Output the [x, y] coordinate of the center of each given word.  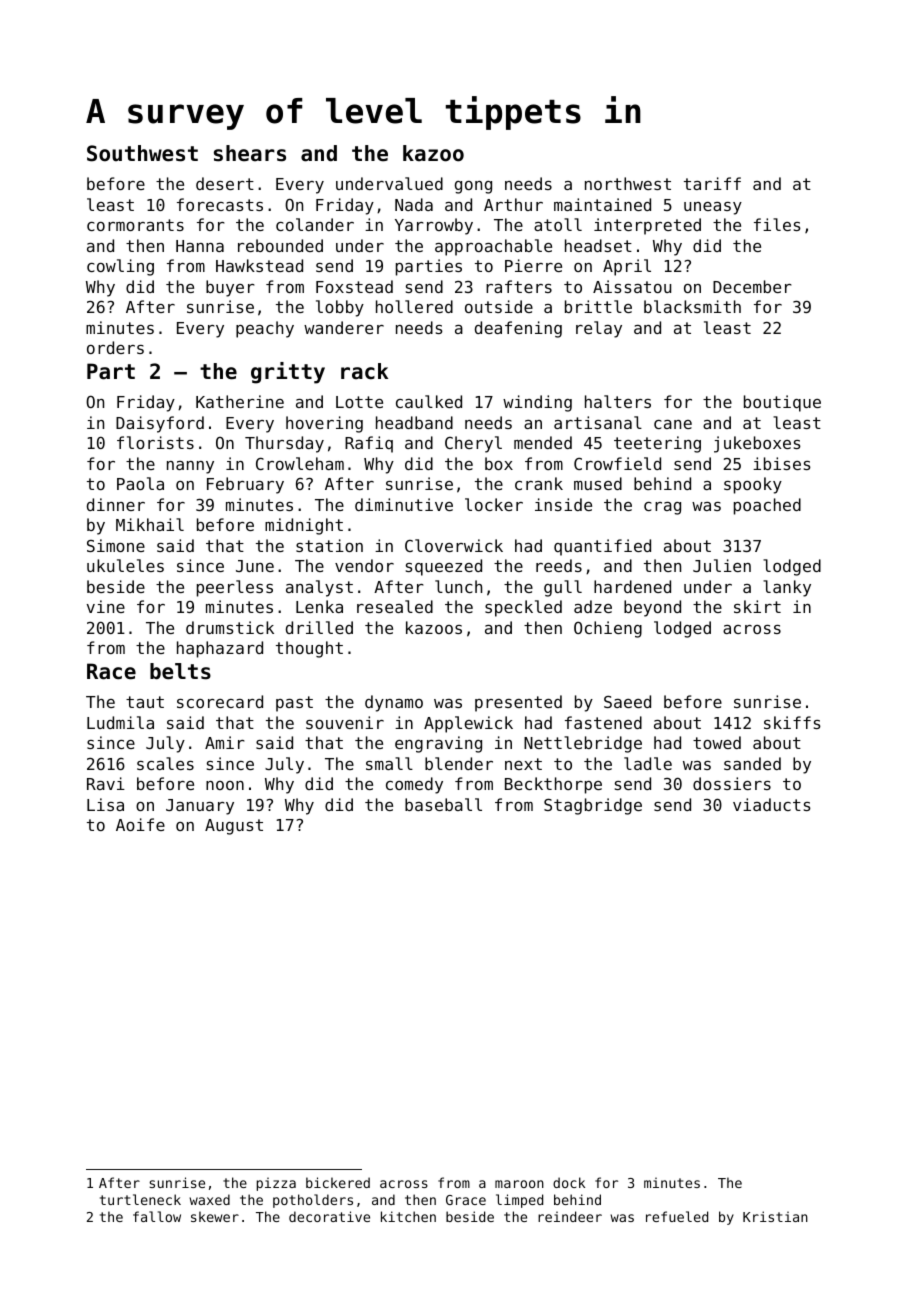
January [200, 807]
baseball [443, 804]
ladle [648, 763]
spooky [753, 485]
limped [519, 1201]
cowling [120, 267]
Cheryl [473, 444]
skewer [215, 1216]
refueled [677, 1216]
